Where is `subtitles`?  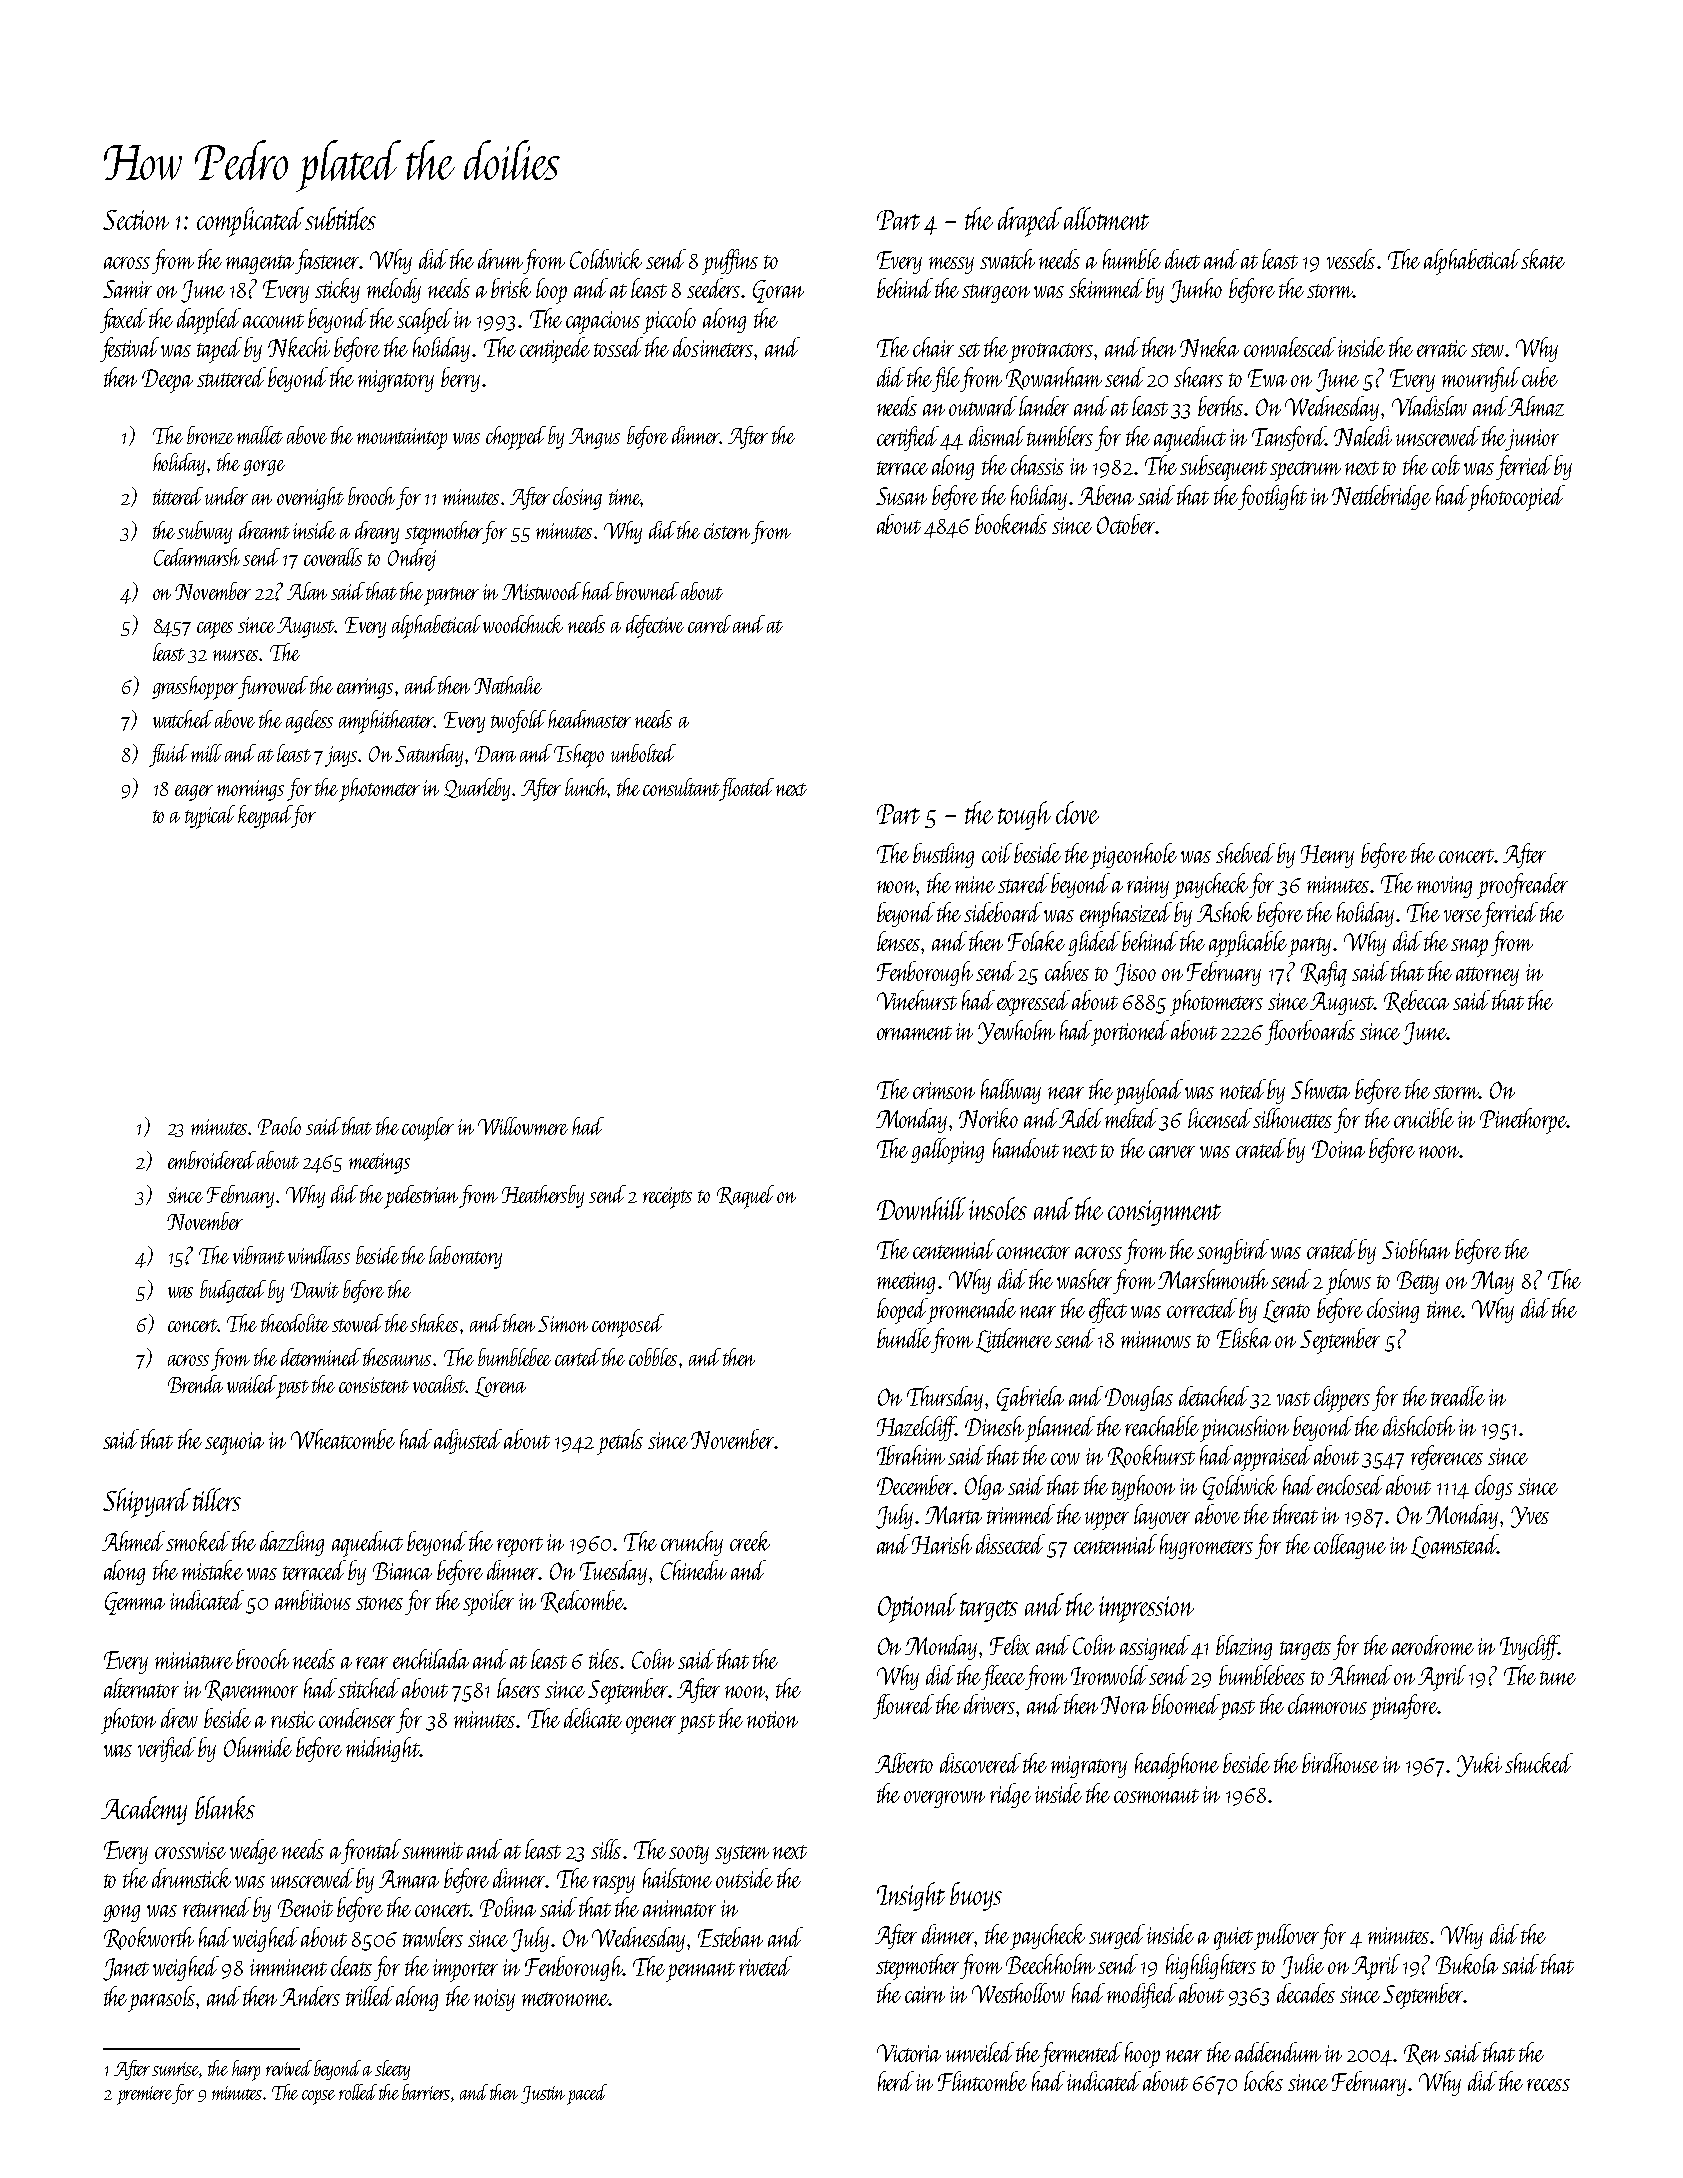
subtitles is located at coordinates (340, 218).
